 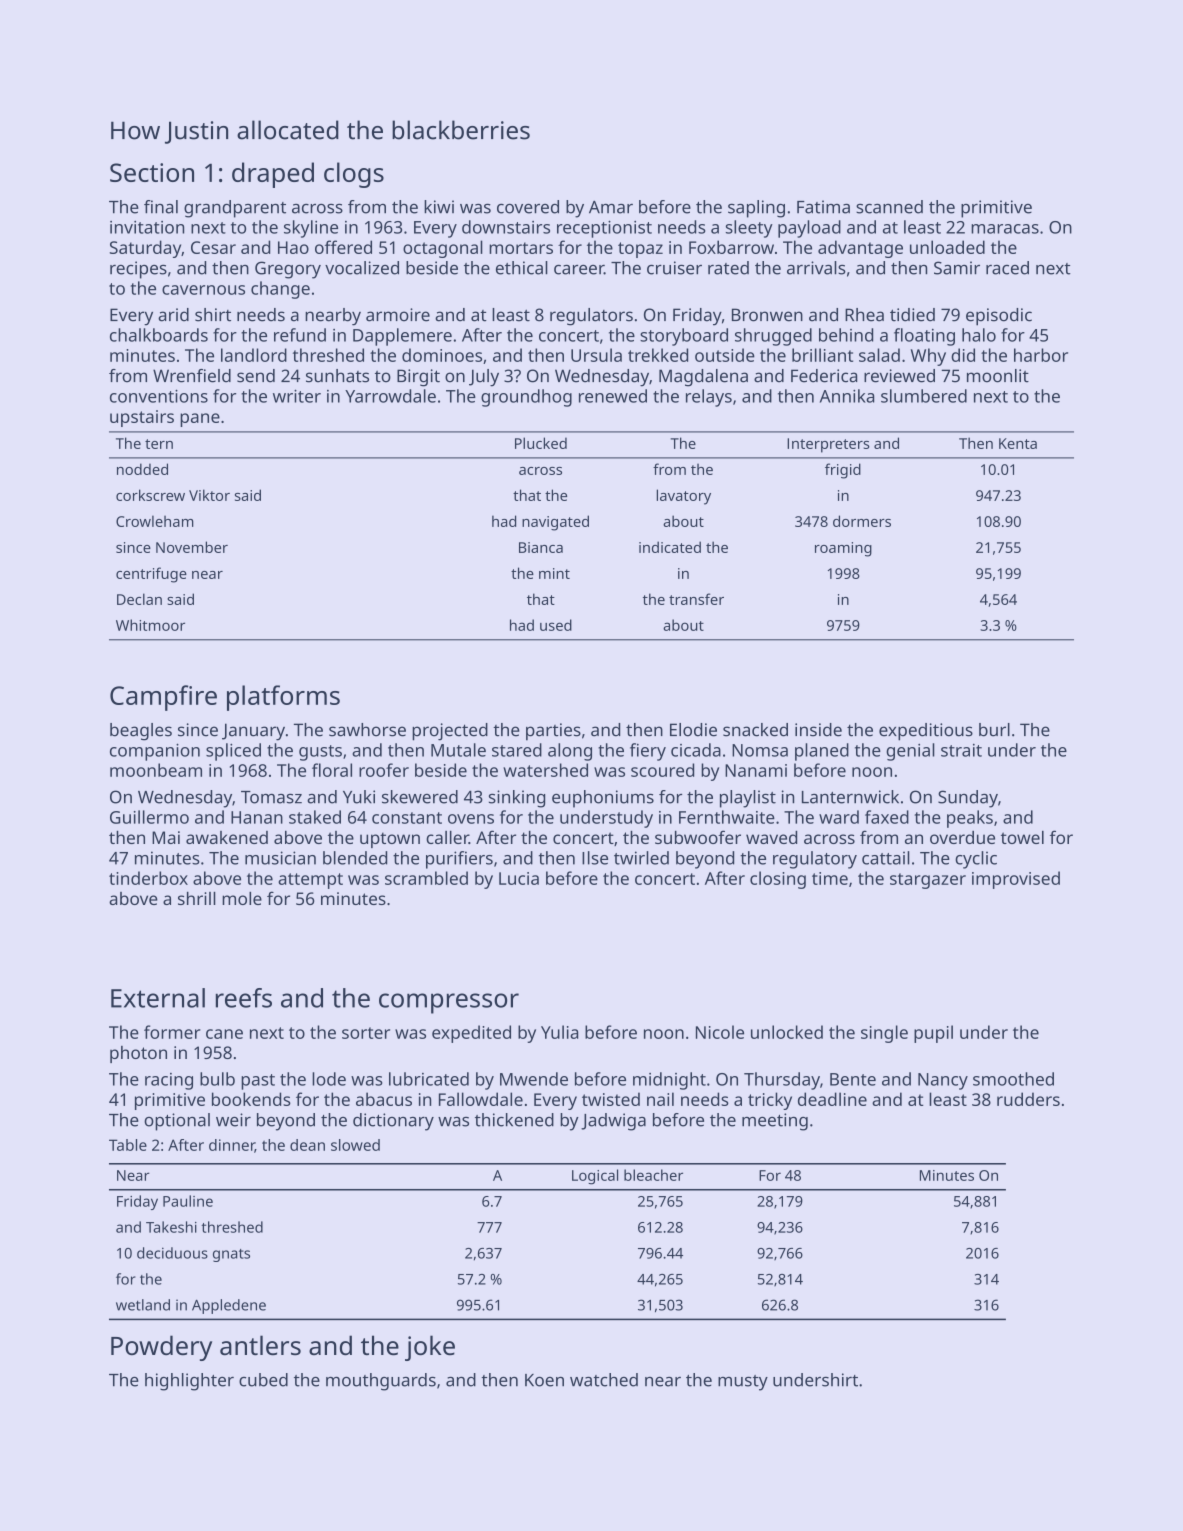 I want to click on improvised, so click(x=1016, y=880).
